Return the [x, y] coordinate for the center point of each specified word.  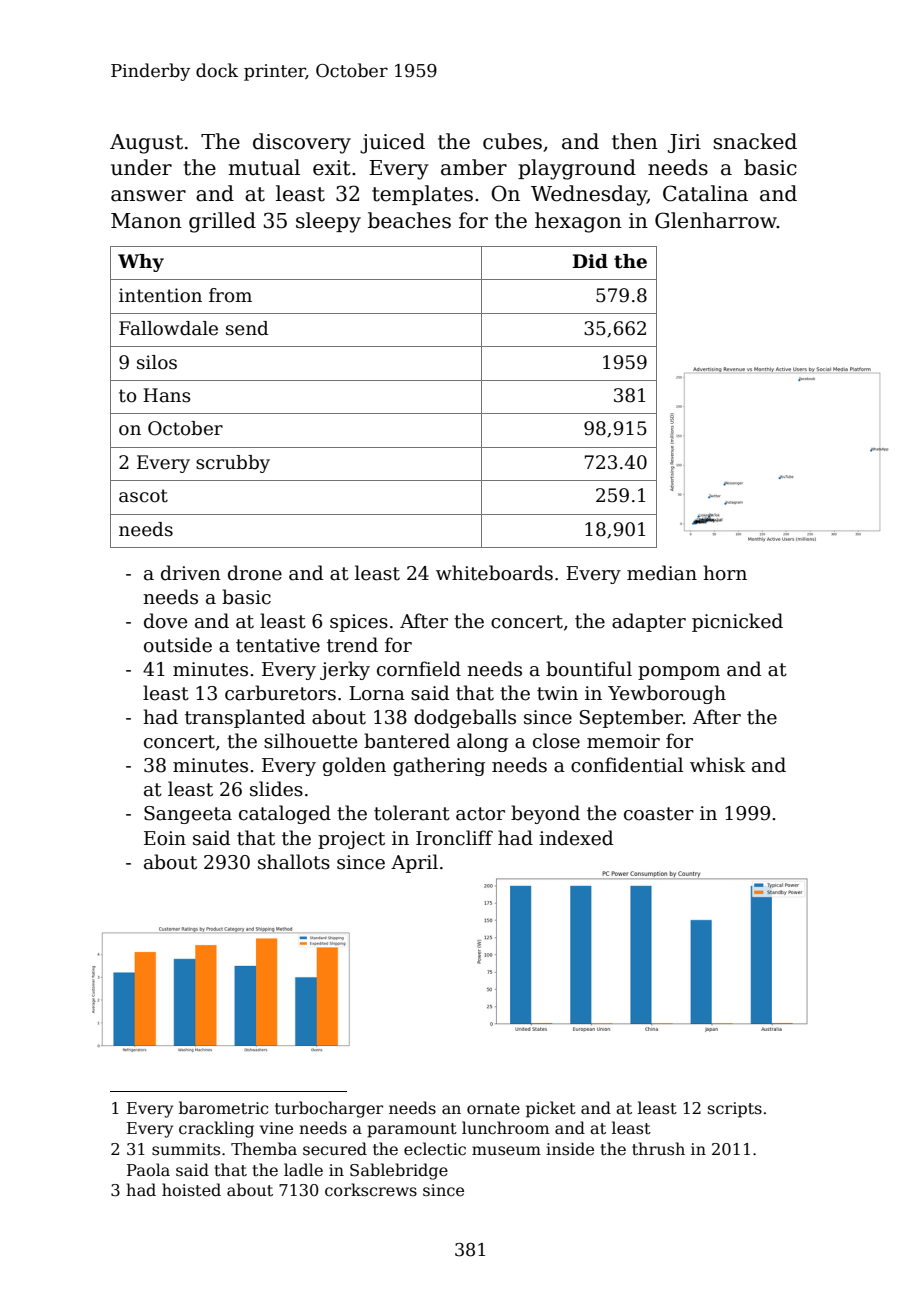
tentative [278, 645]
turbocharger [329, 1109]
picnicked [737, 622]
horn [725, 573]
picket [551, 1109]
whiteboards [494, 573]
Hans [166, 395]
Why [141, 263]
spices [359, 623]
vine [276, 1128]
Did [590, 261]
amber [474, 167]
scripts [735, 1110]
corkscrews [371, 1190]
